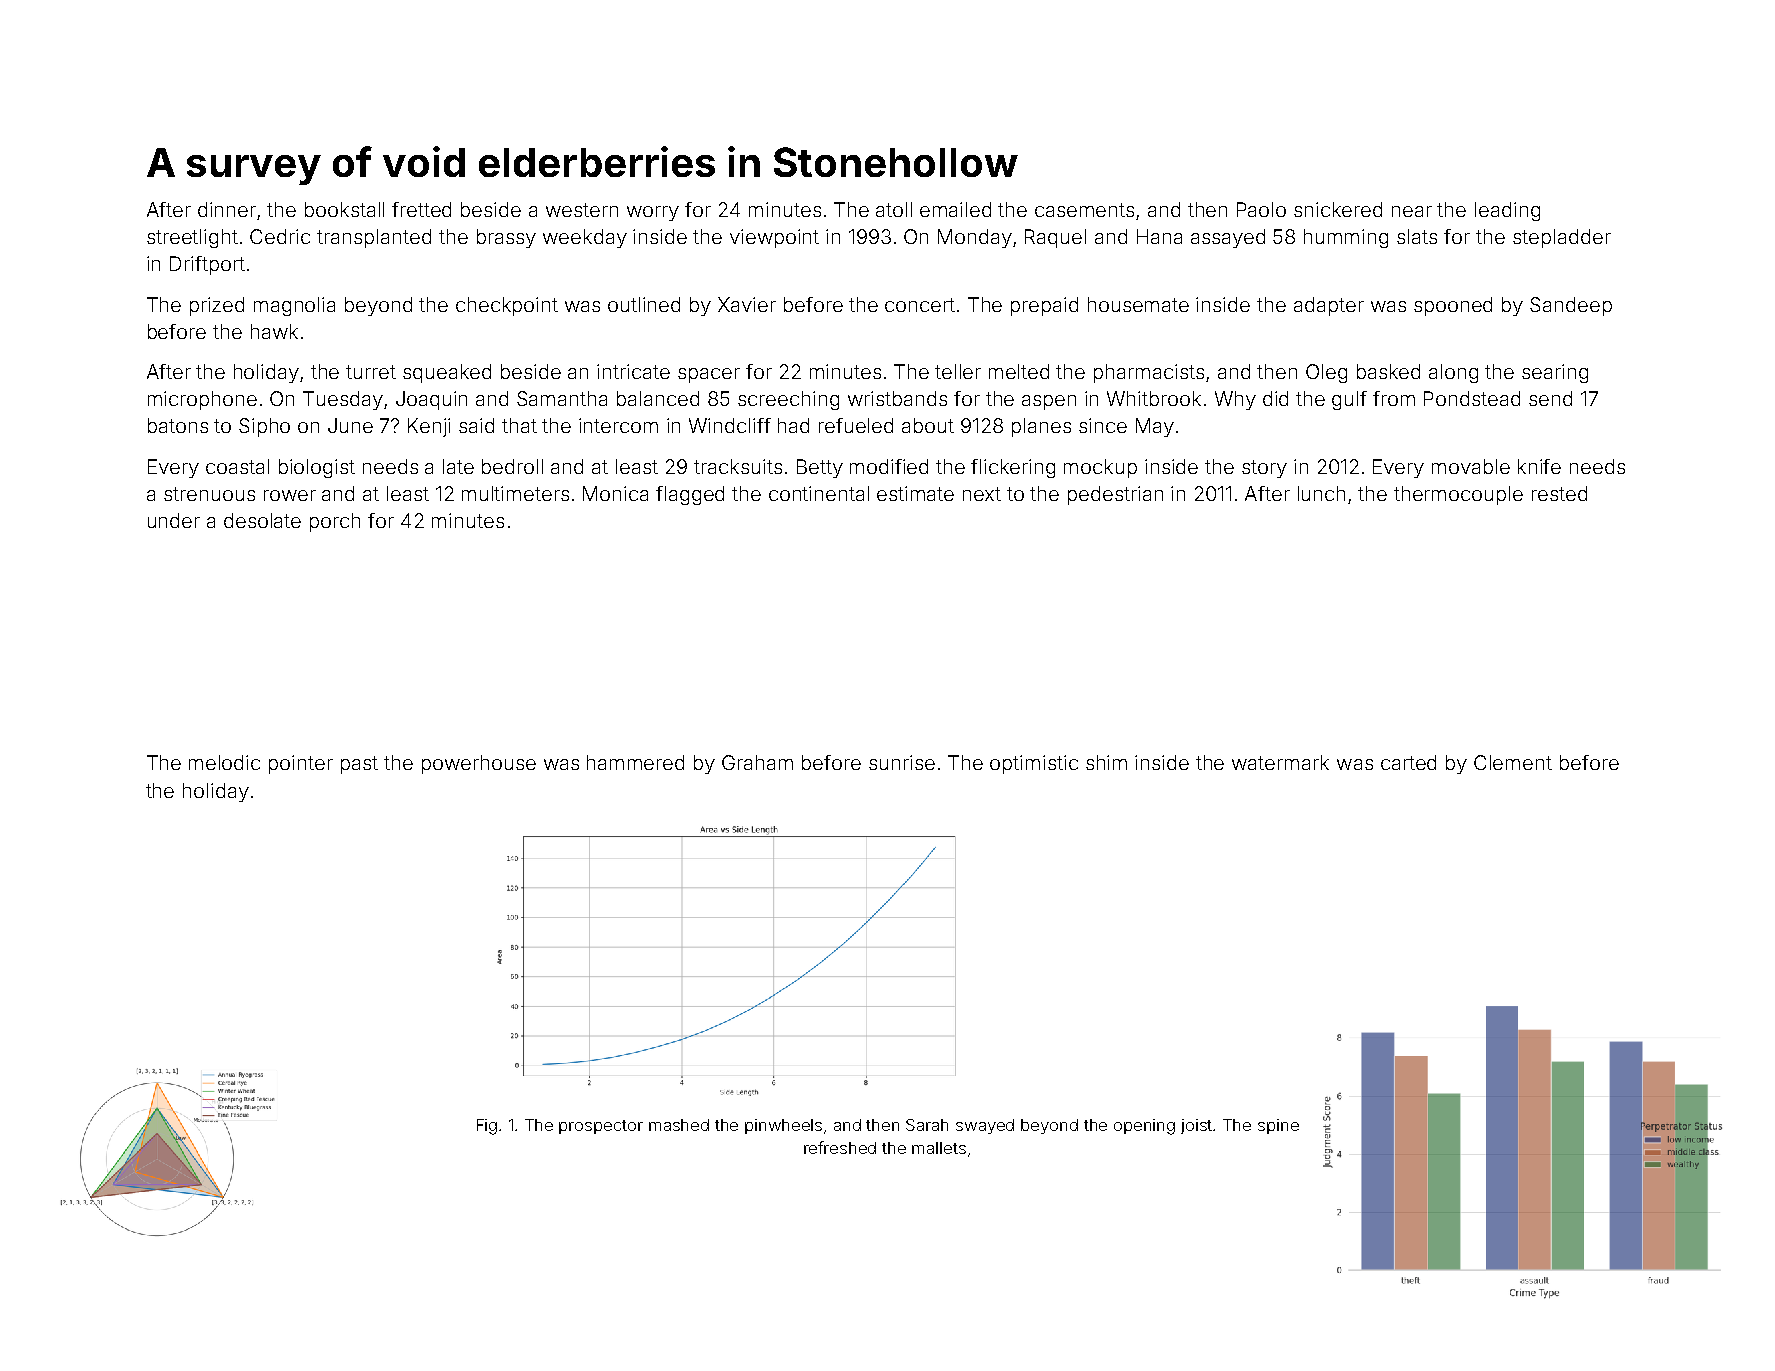  I want to click on concert, so click(920, 305).
